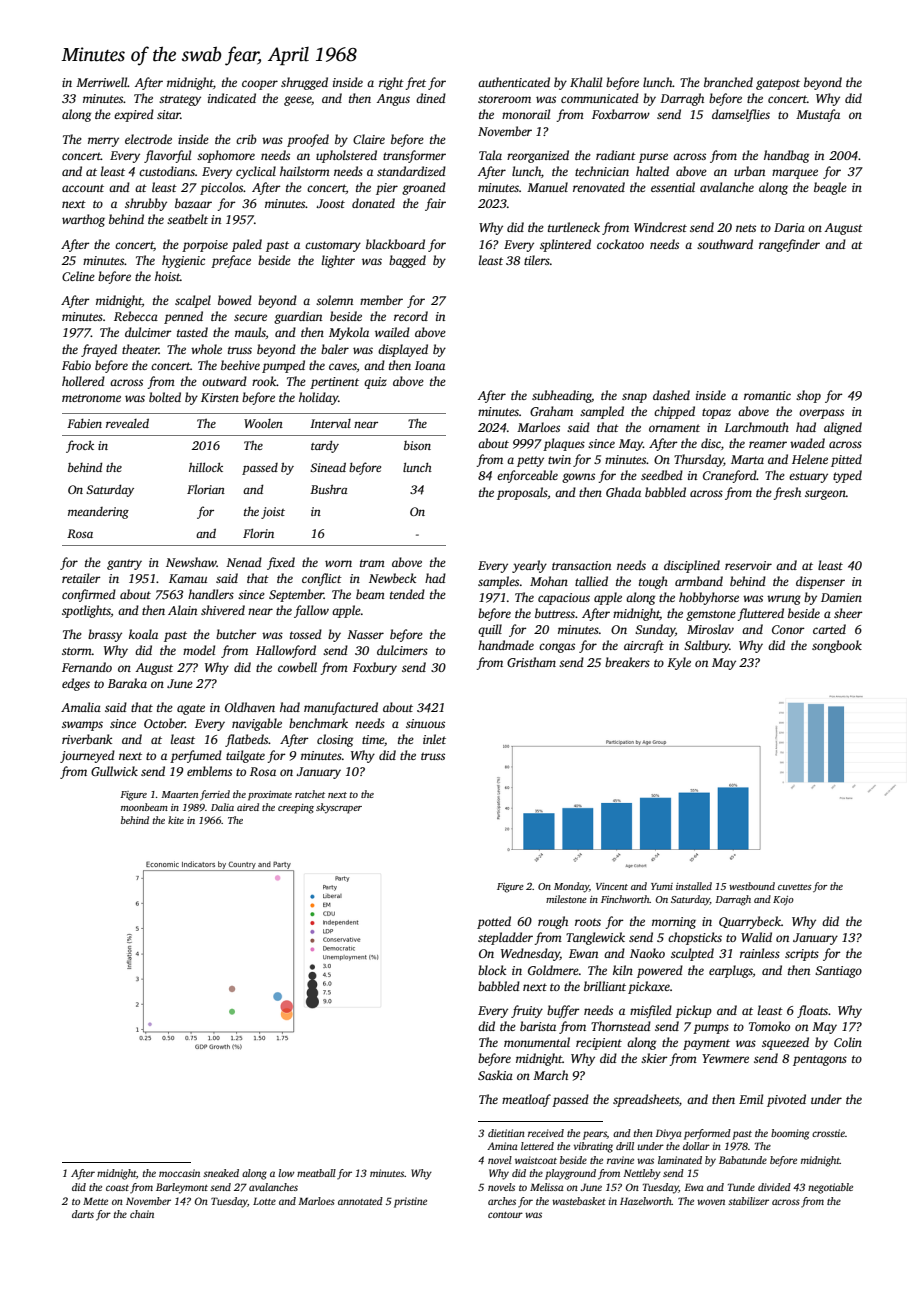 Image resolution: width=924 pixels, height=1308 pixels. What do you see at coordinates (653, 582) in the screenshot?
I see `tough` at bounding box center [653, 582].
